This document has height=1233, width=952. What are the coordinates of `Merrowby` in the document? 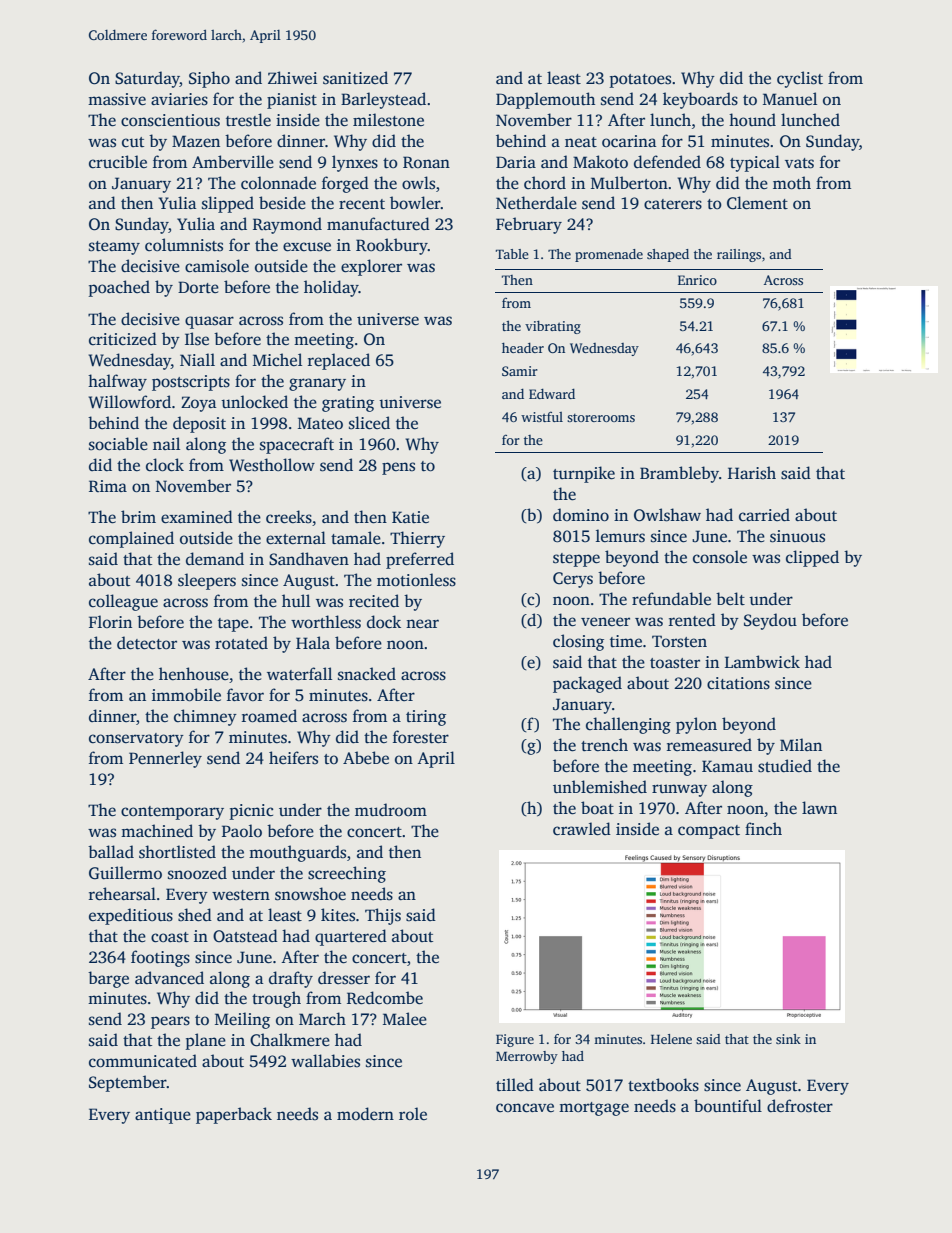 It's located at (527, 1057).
